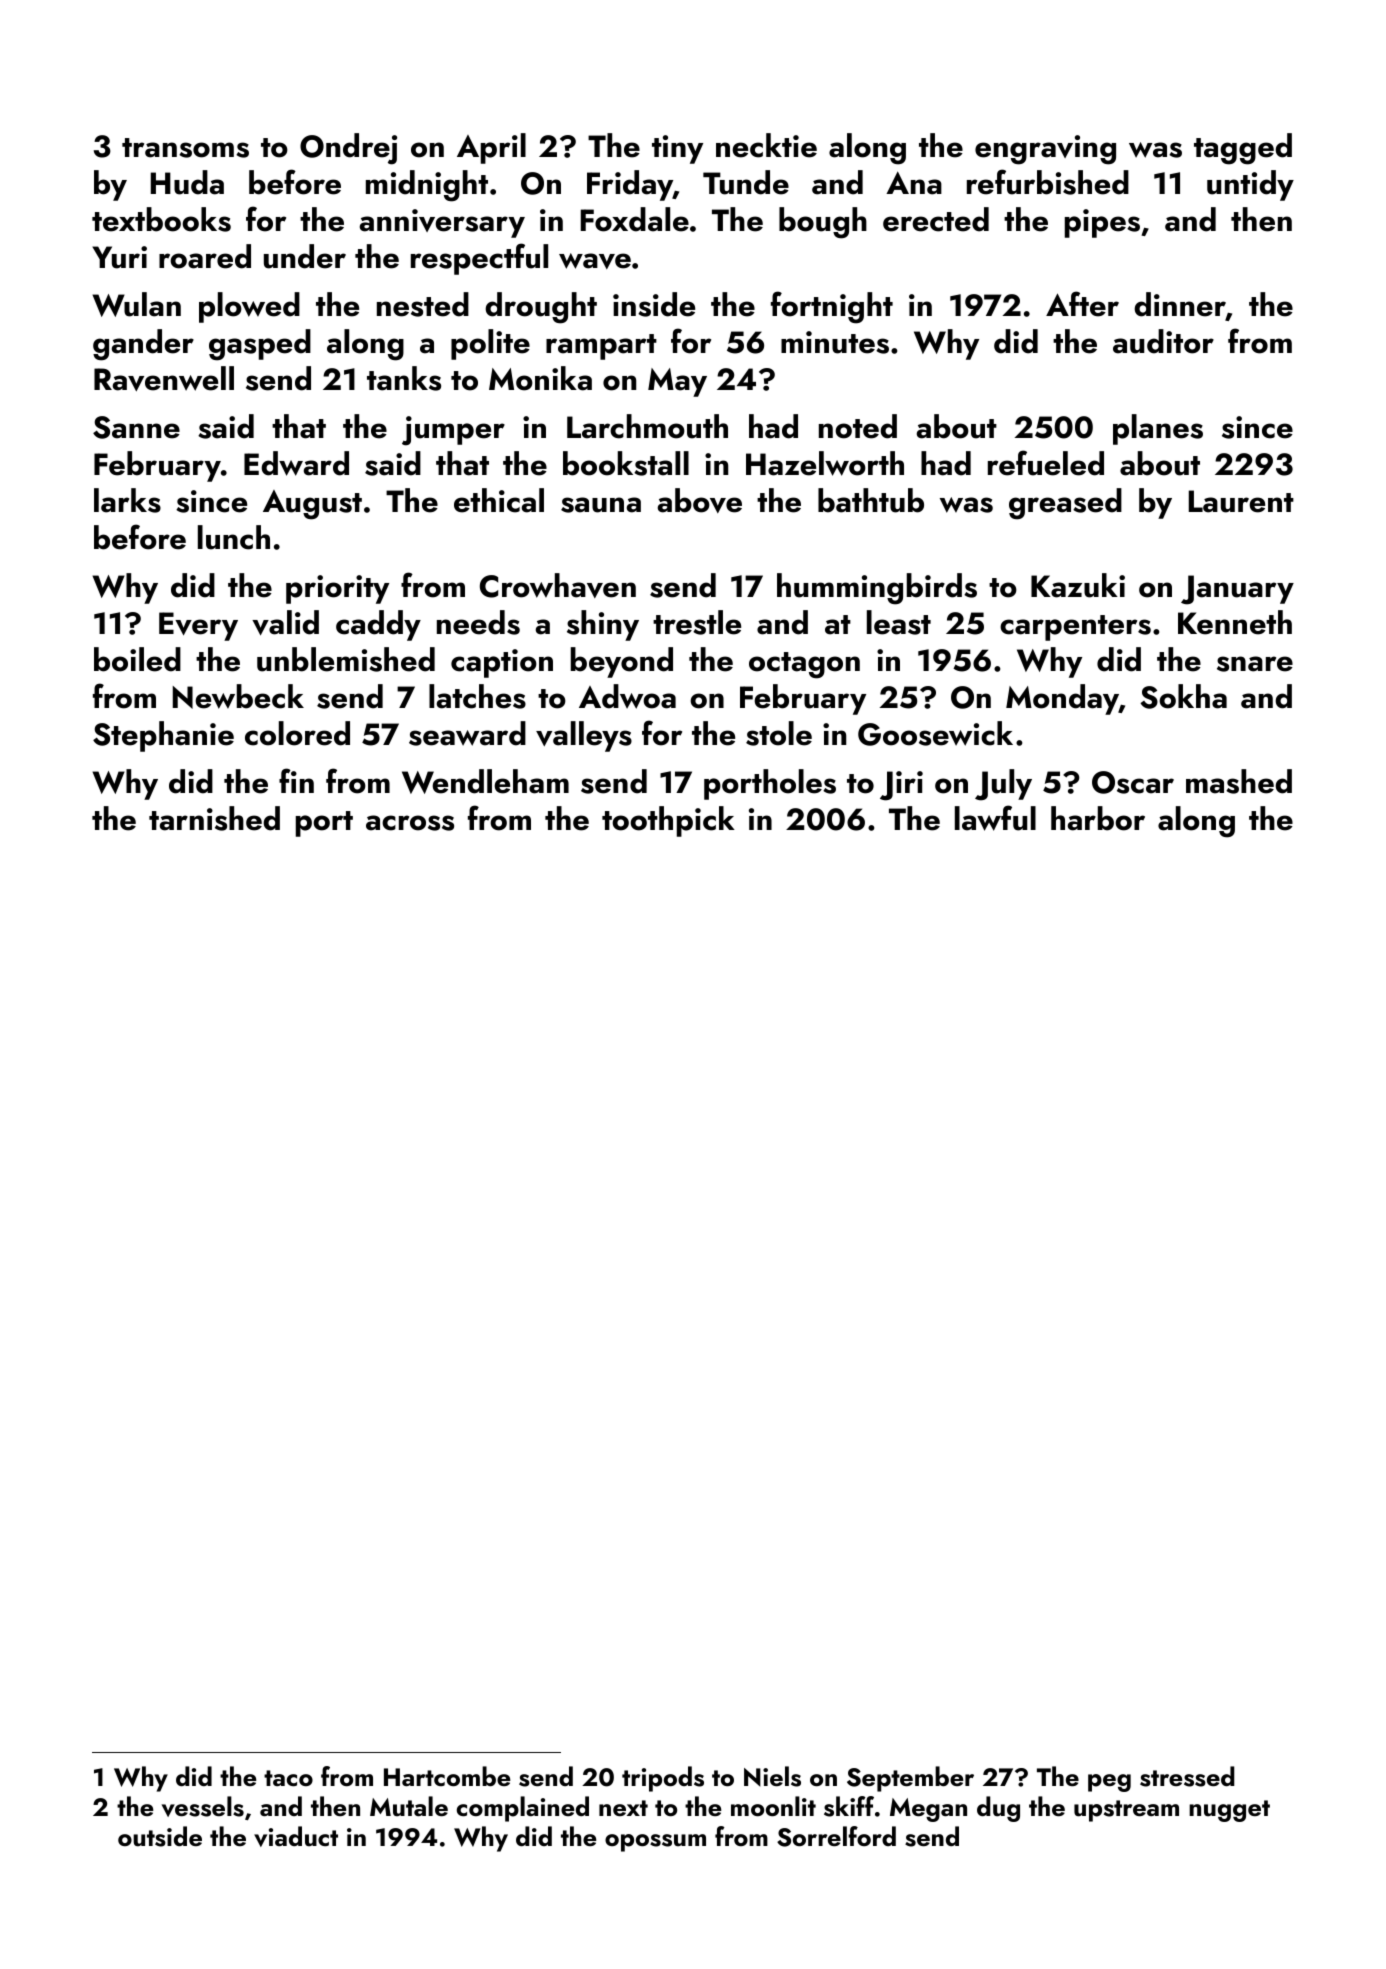 This screenshot has width=1386, height=1969. What do you see at coordinates (185, 148) in the screenshot?
I see `transoms` at bounding box center [185, 148].
